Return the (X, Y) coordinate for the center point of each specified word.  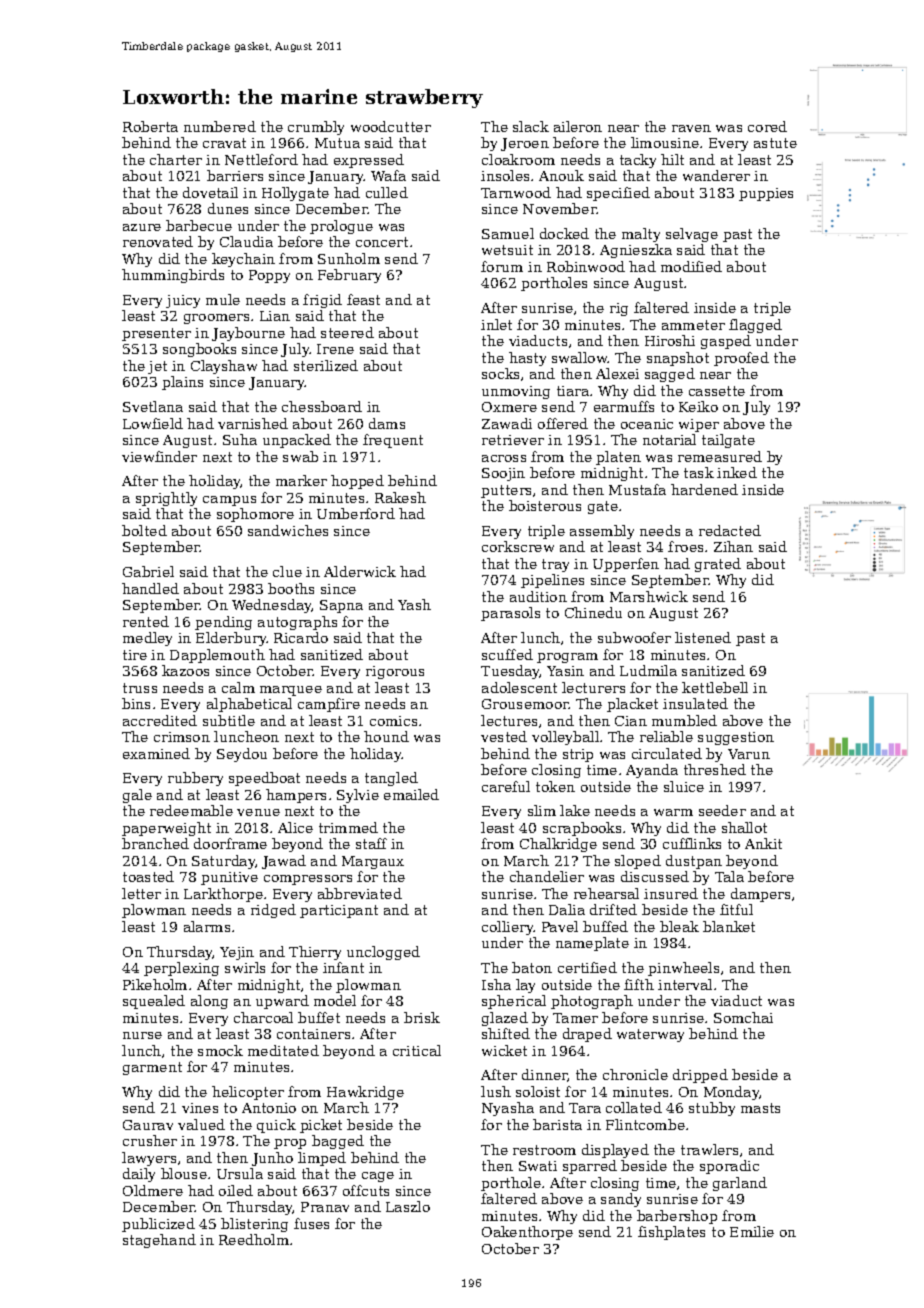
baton (532, 967)
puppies (766, 194)
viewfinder (159, 456)
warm (673, 812)
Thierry (315, 953)
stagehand (159, 1241)
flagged (755, 326)
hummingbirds (173, 276)
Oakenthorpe (527, 1233)
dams (387, 423)
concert (382, 242)
